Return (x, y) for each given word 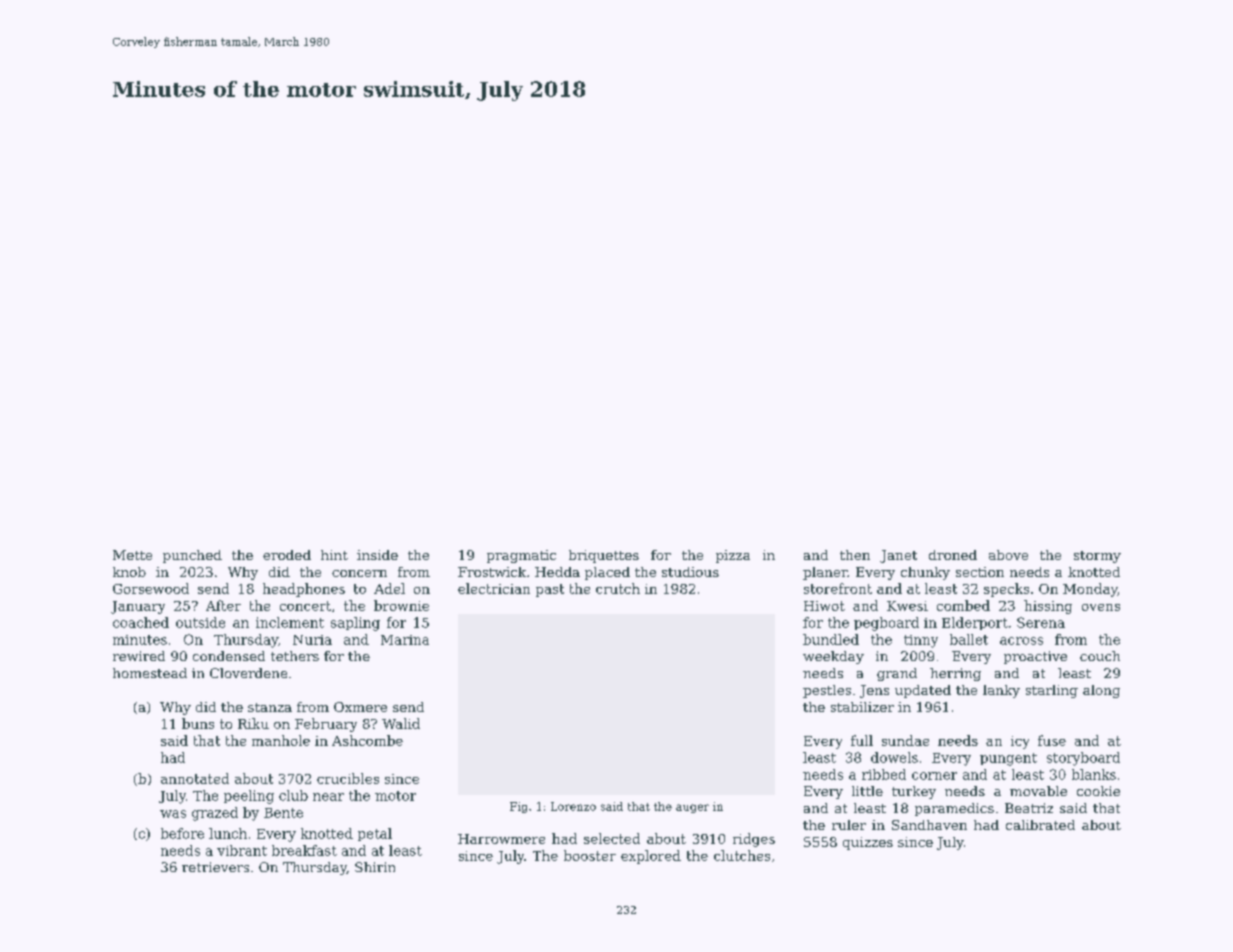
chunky (925, 573)
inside (377, 555)
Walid (401, 723)
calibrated (1040, 825)
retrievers (215, 867)
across (1021, 641)
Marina (405, 640)
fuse (1052, 740)
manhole (281, 740)
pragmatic (521, 556)
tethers (295, 656)
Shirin (375, 867)
